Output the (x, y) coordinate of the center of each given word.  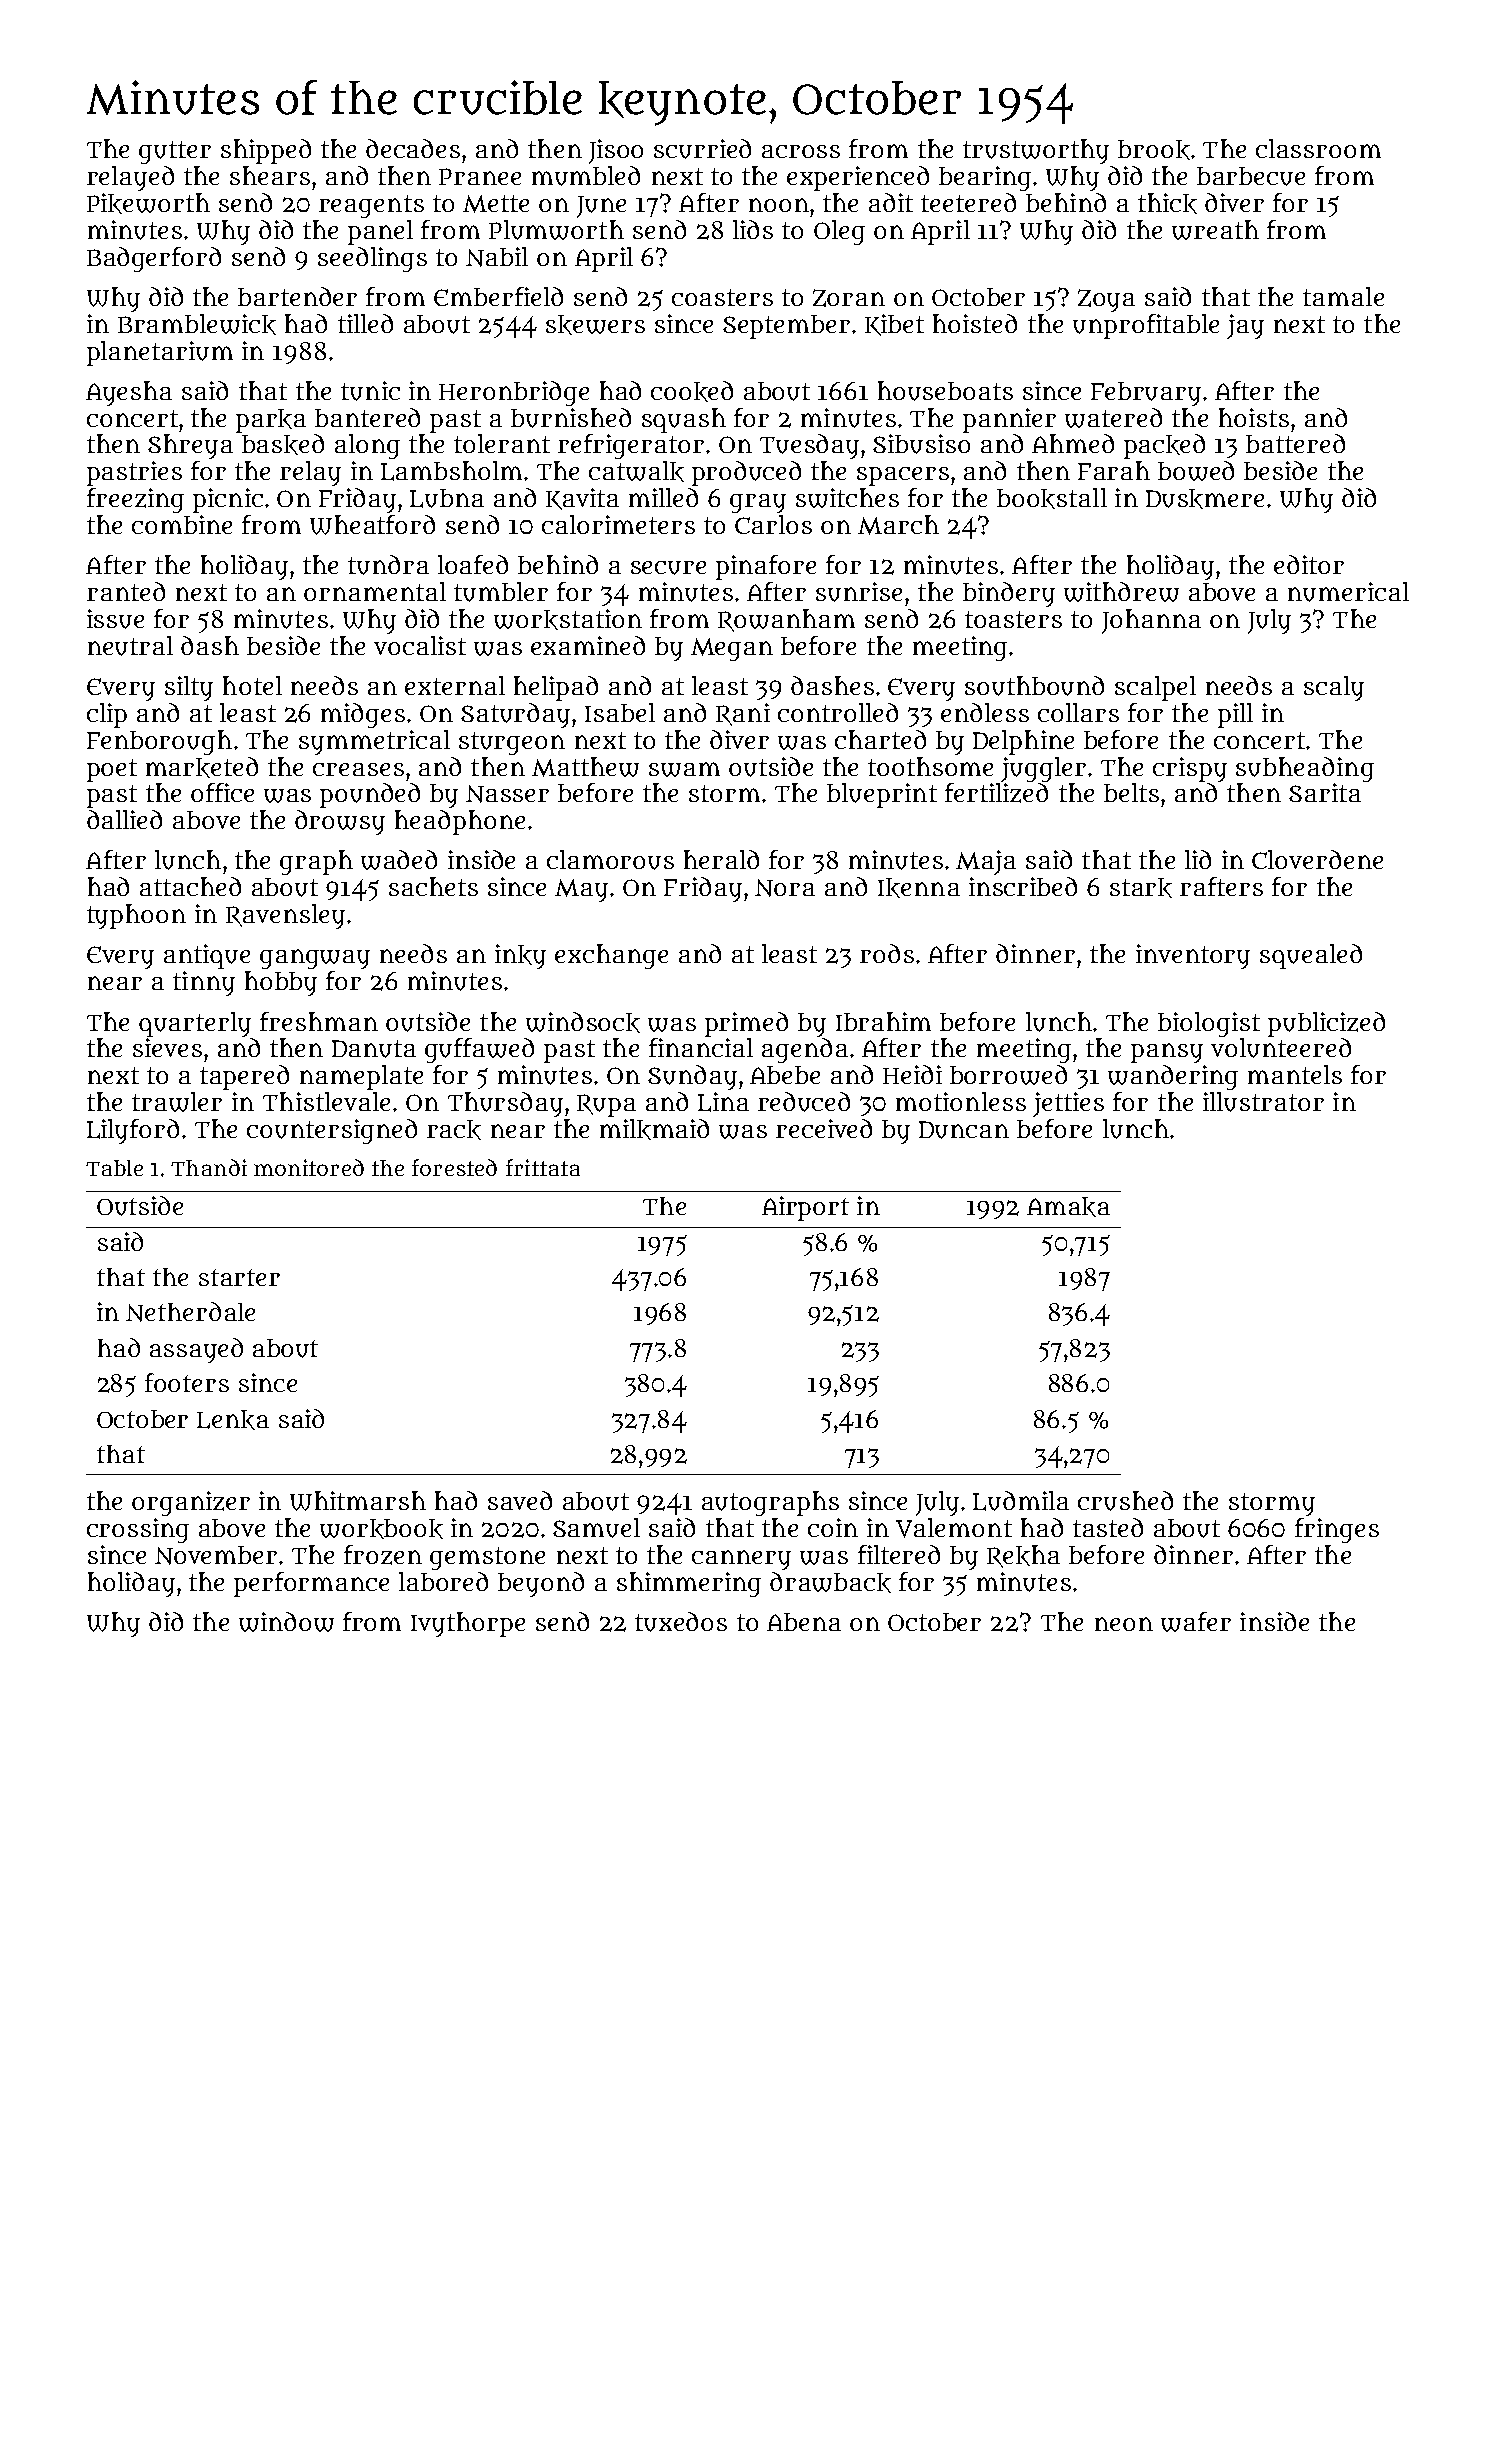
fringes (1337, 1530)
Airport (805, 1208)
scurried (702, 149)
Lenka (233, 1420)
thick (1167, 203)
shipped (266, 151)
